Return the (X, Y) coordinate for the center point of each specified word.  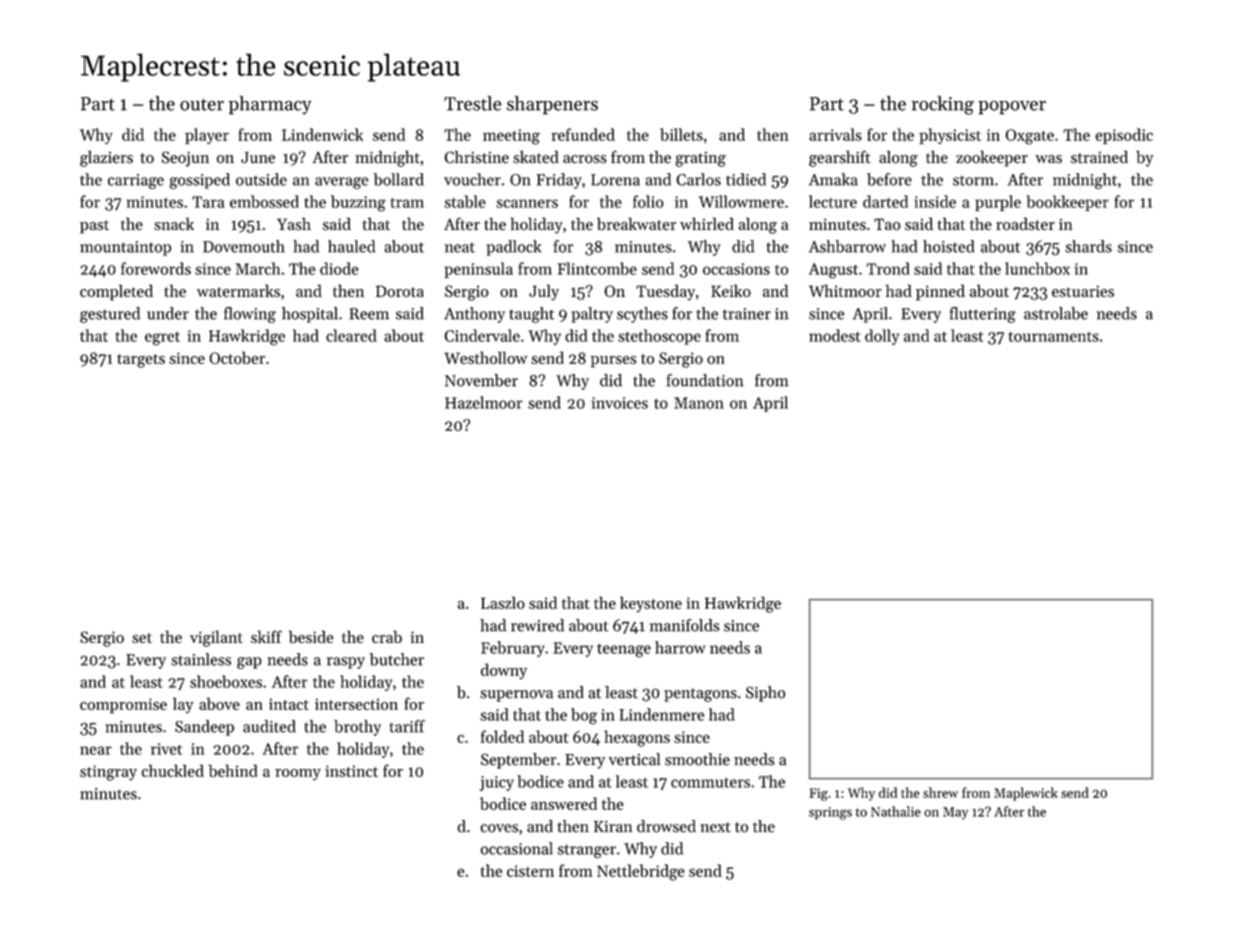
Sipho (765, 694)
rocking (943, 105)
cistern (530, 871)
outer (202, 104)
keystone (651, 604)
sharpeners (552, 105)
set (142, 638)
